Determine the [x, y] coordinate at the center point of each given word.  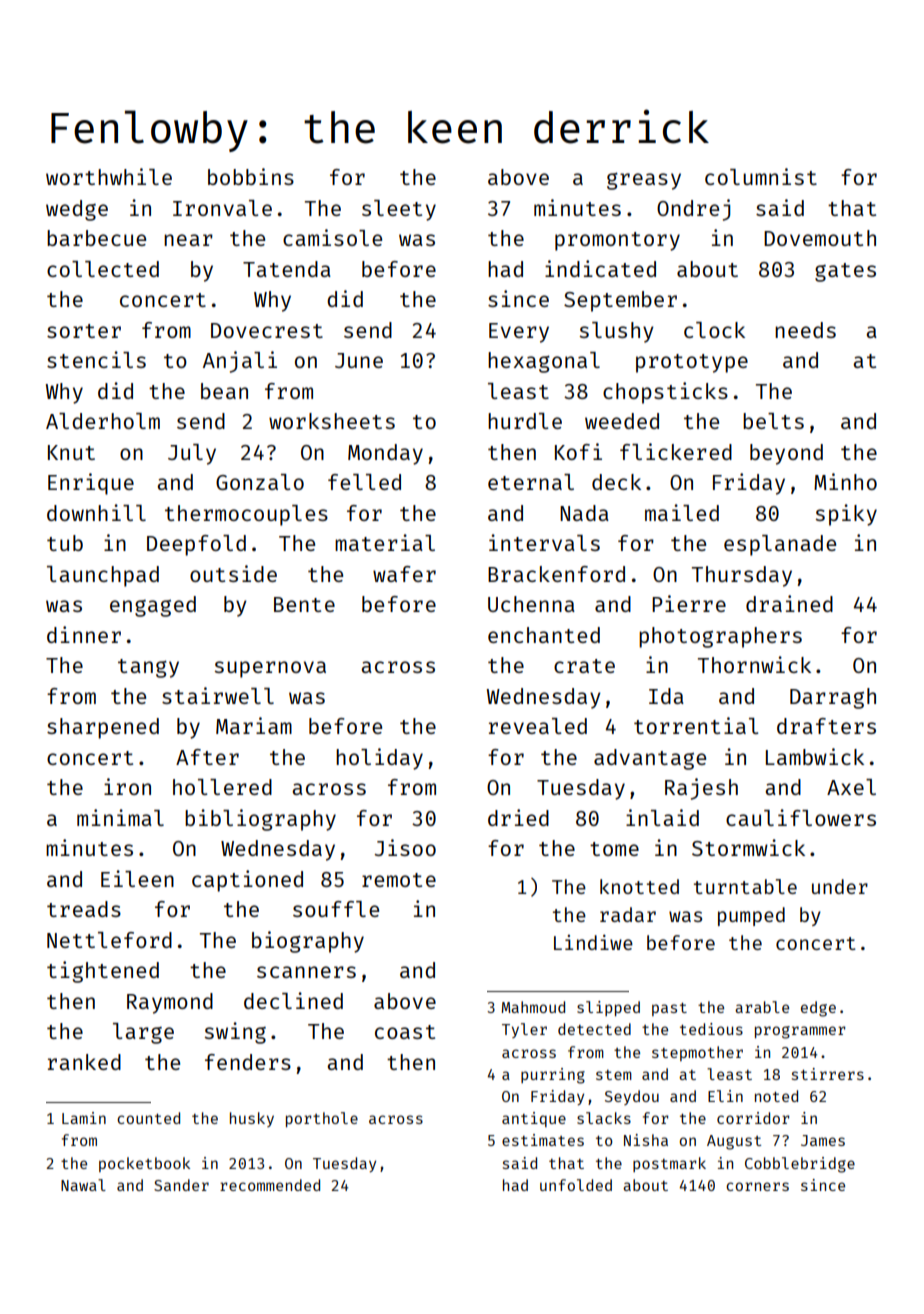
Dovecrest [267, 330]
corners [757, 1186]
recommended [270, 1185]
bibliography [260, 820]
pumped [751, 916]
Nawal [83, 1185]
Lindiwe [593, 942]
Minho [845, 481]
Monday [385, 454]
